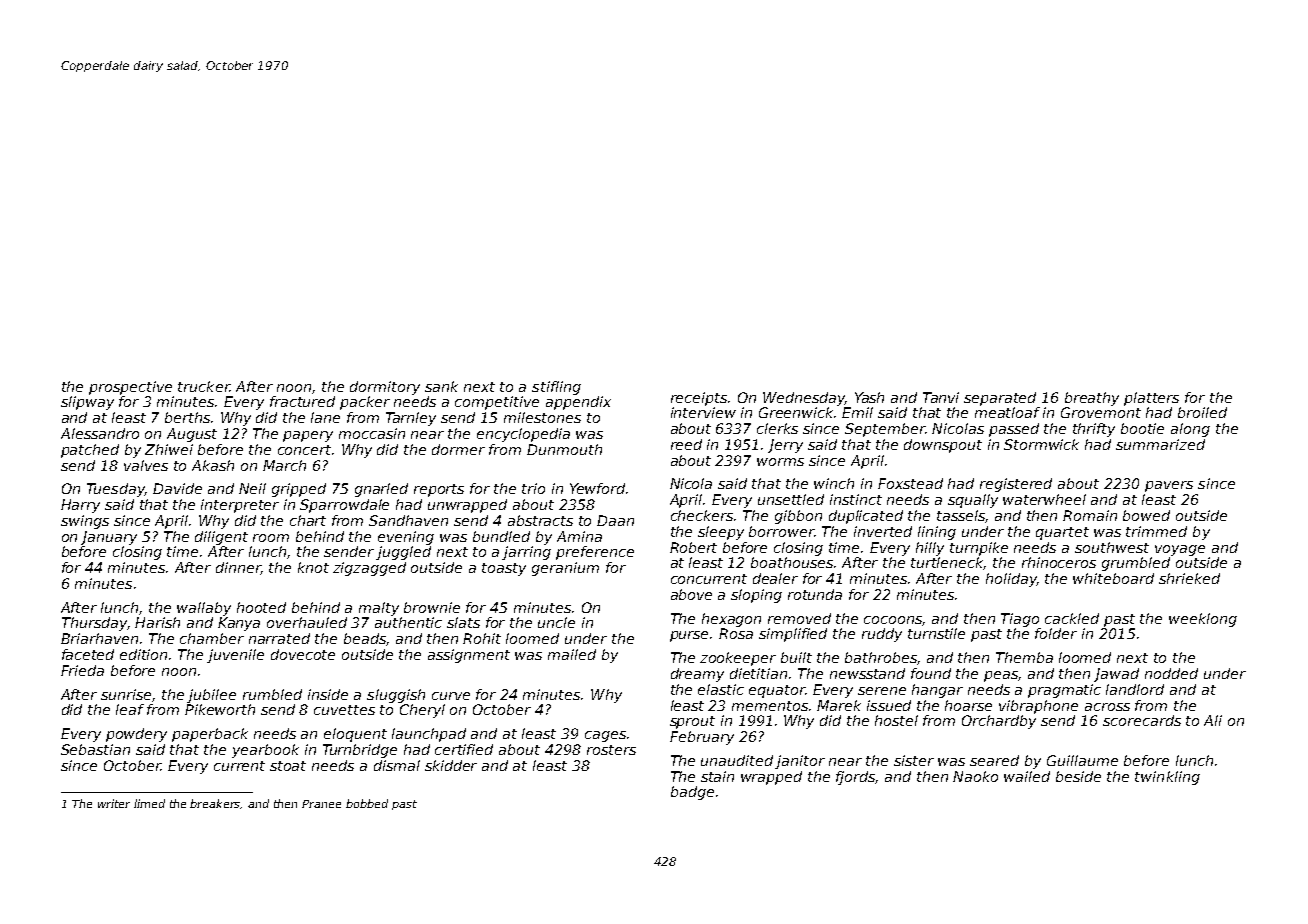 Image resolution: width=1308 pixels, height=924 pixels. Describe the element at coordinates (235, 656) in the document. I see `juvenile` at that location.
